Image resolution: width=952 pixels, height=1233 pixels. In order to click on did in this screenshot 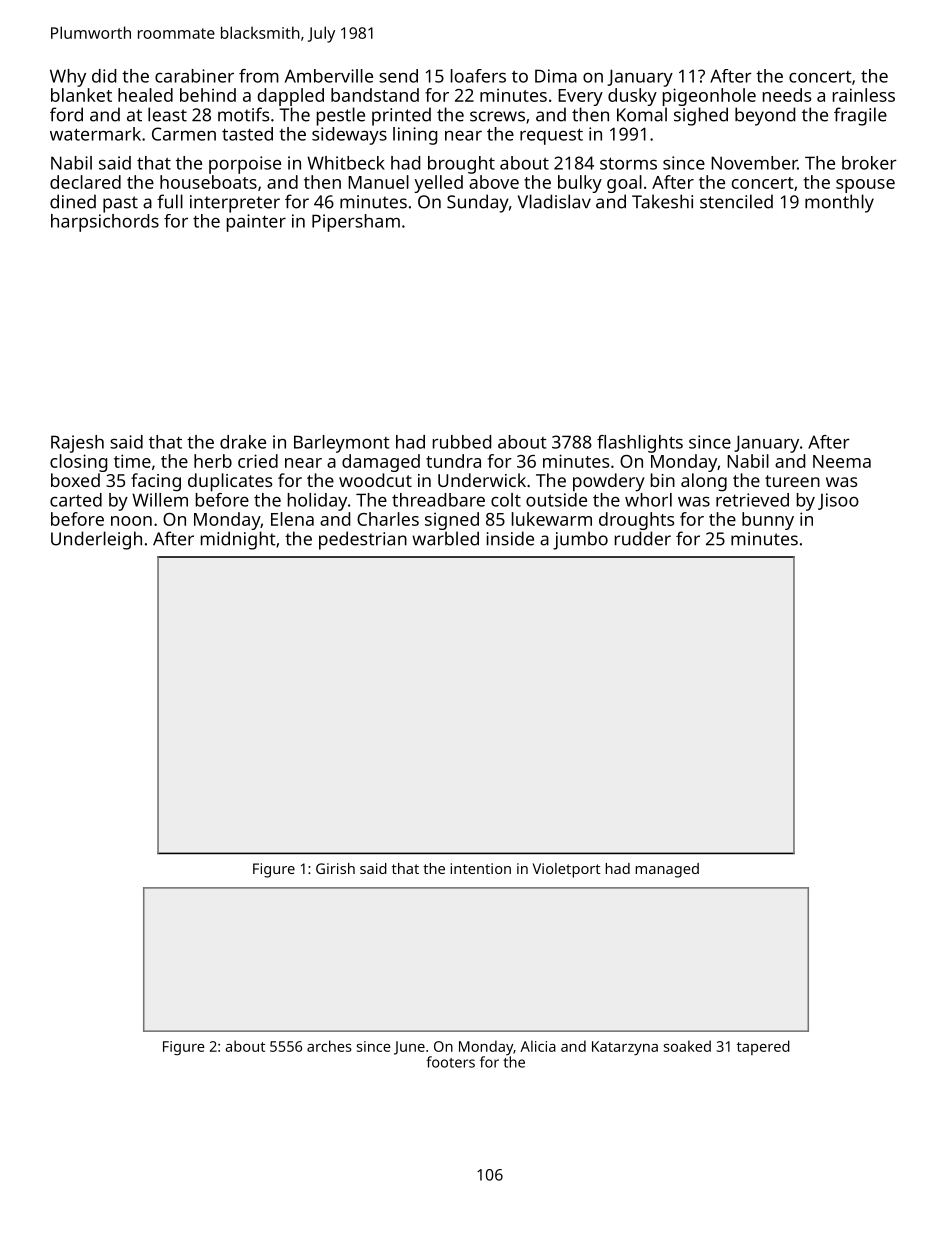, I will do `click(104, 76)`.
